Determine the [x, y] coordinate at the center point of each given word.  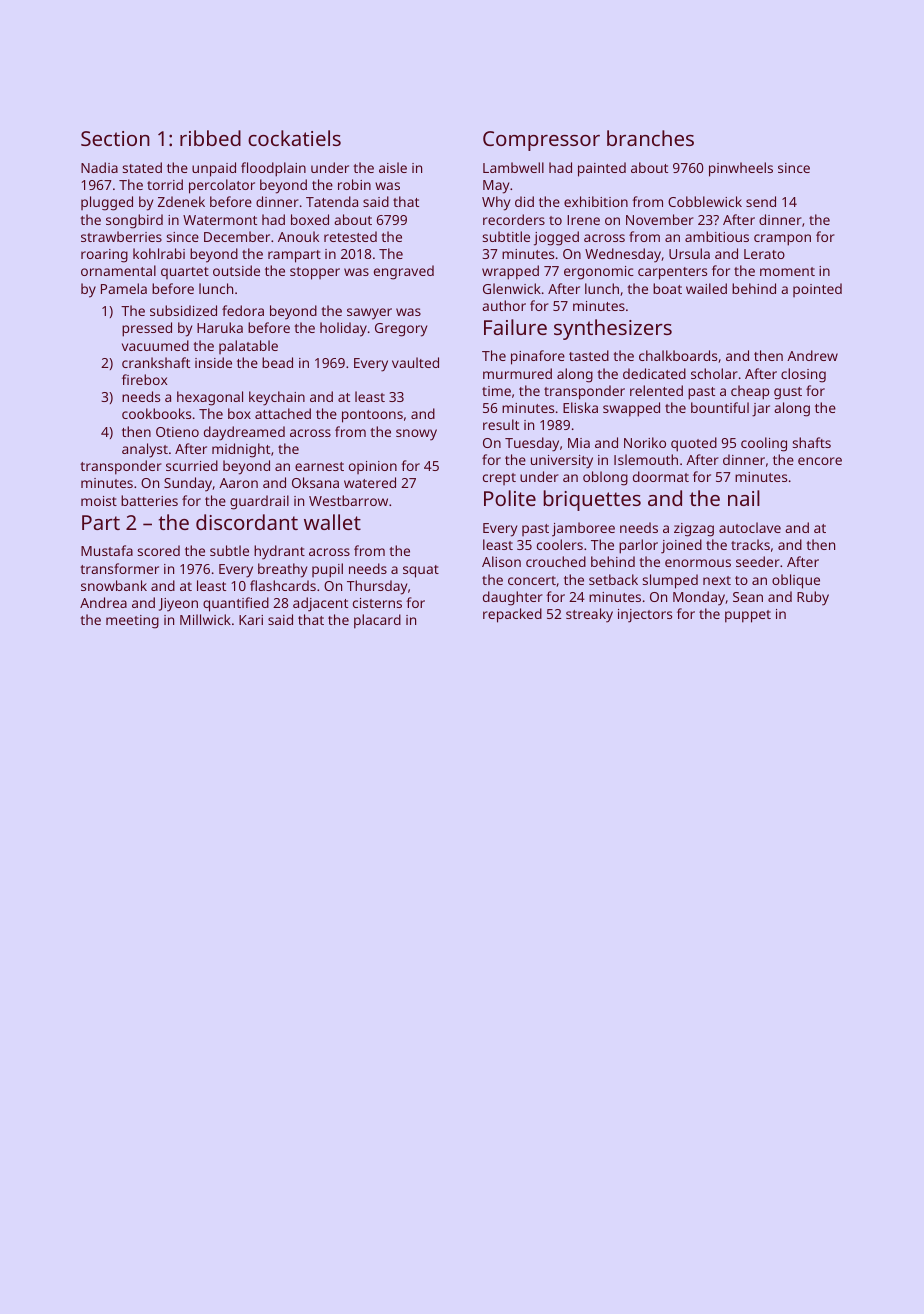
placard [377, 621]
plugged [107, 203]
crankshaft [156, 362]
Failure [515, 327]
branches [650, 138]
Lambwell [513, 167]
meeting [132, 622]
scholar [714, 373]
